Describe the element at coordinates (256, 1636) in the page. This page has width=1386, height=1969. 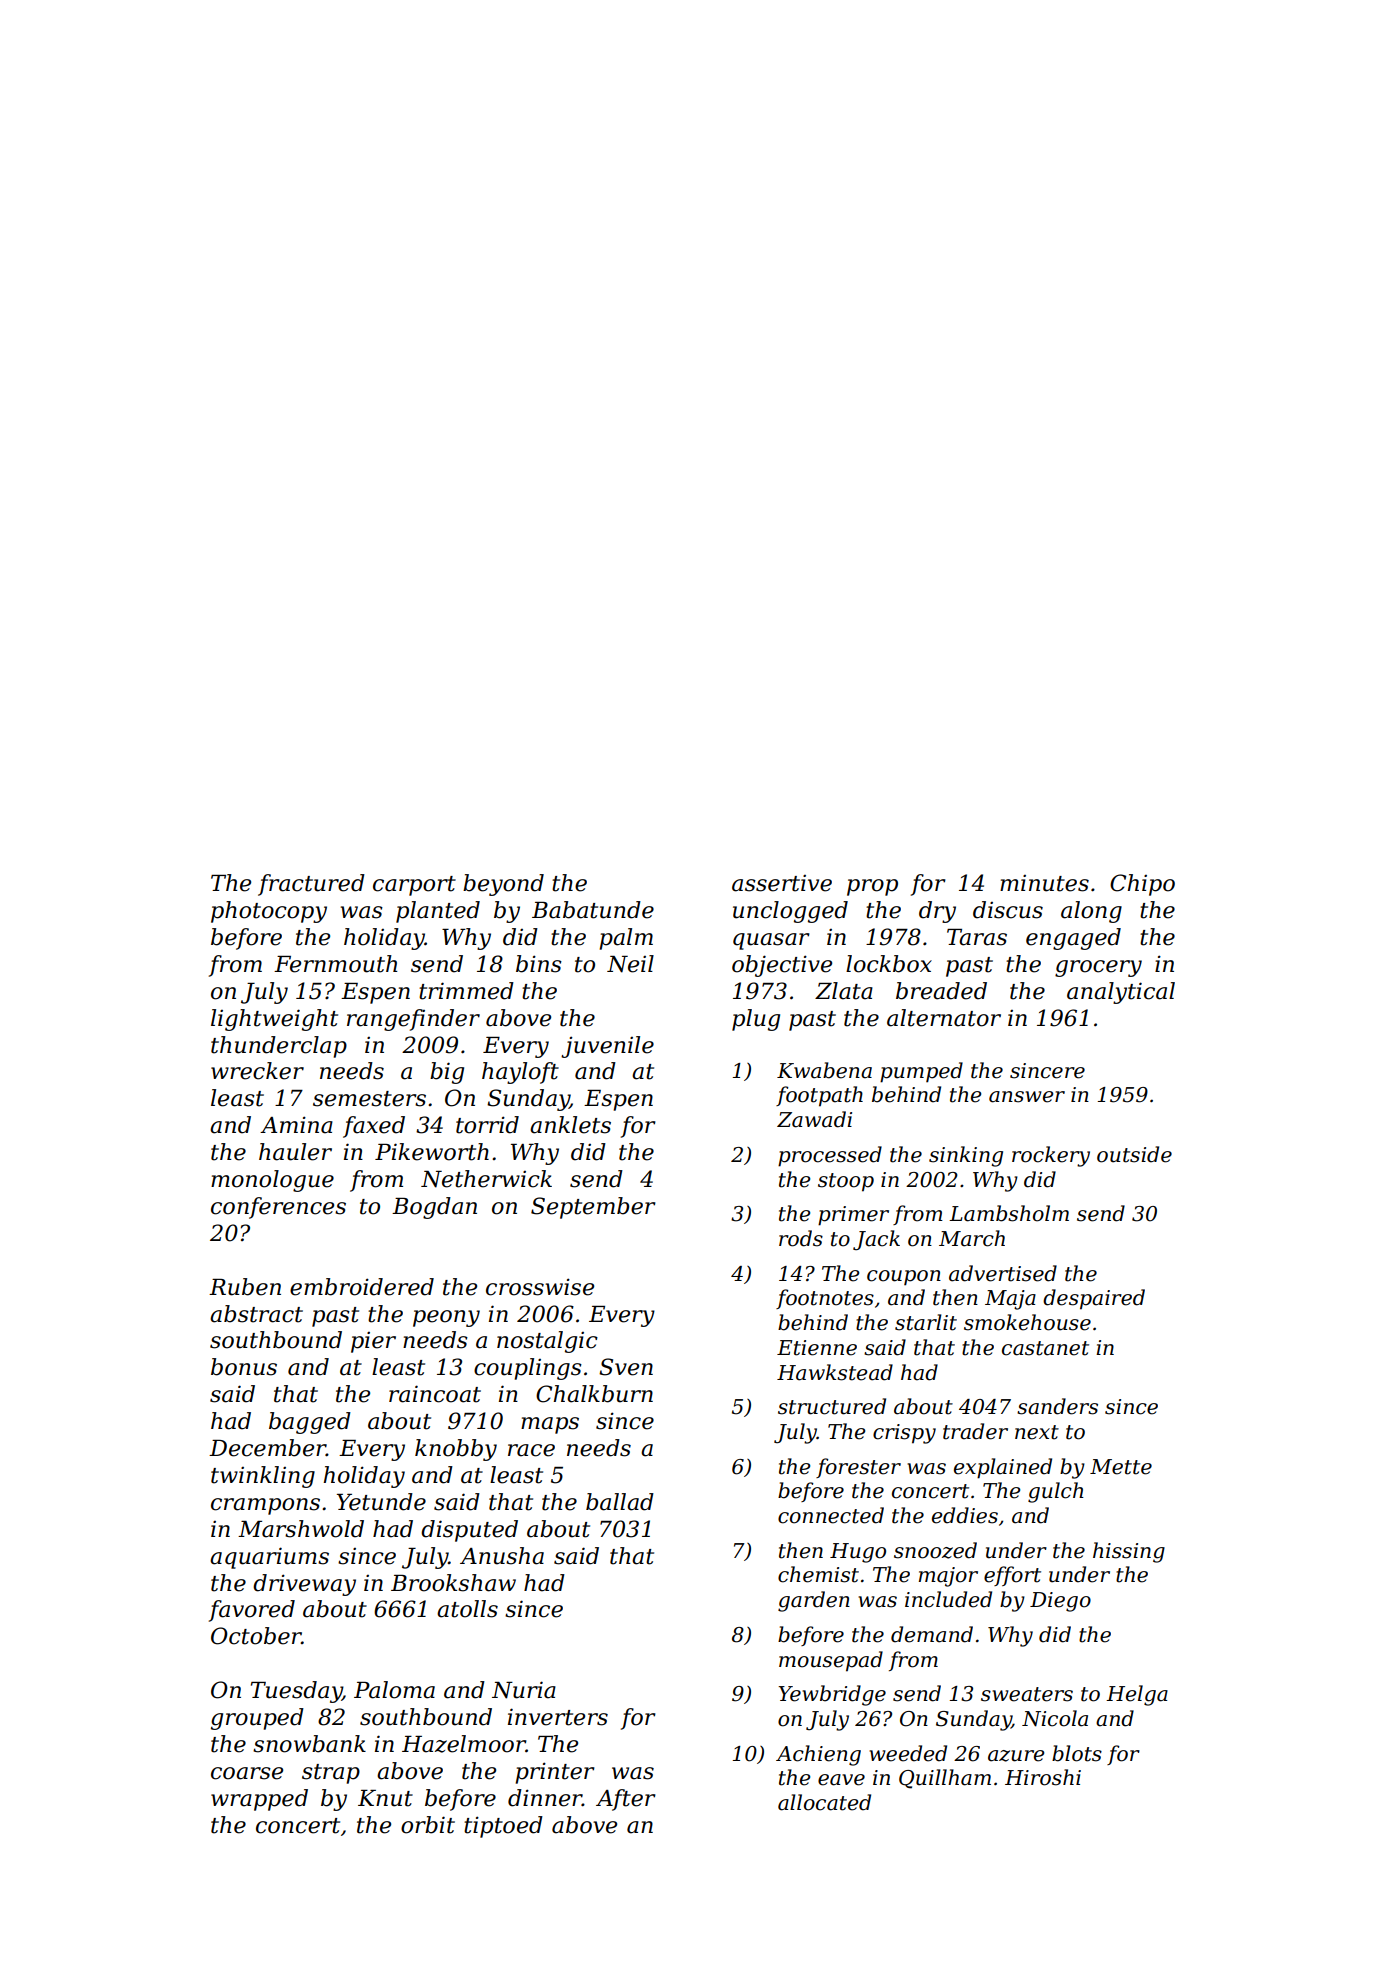
I see `October` at that location.
